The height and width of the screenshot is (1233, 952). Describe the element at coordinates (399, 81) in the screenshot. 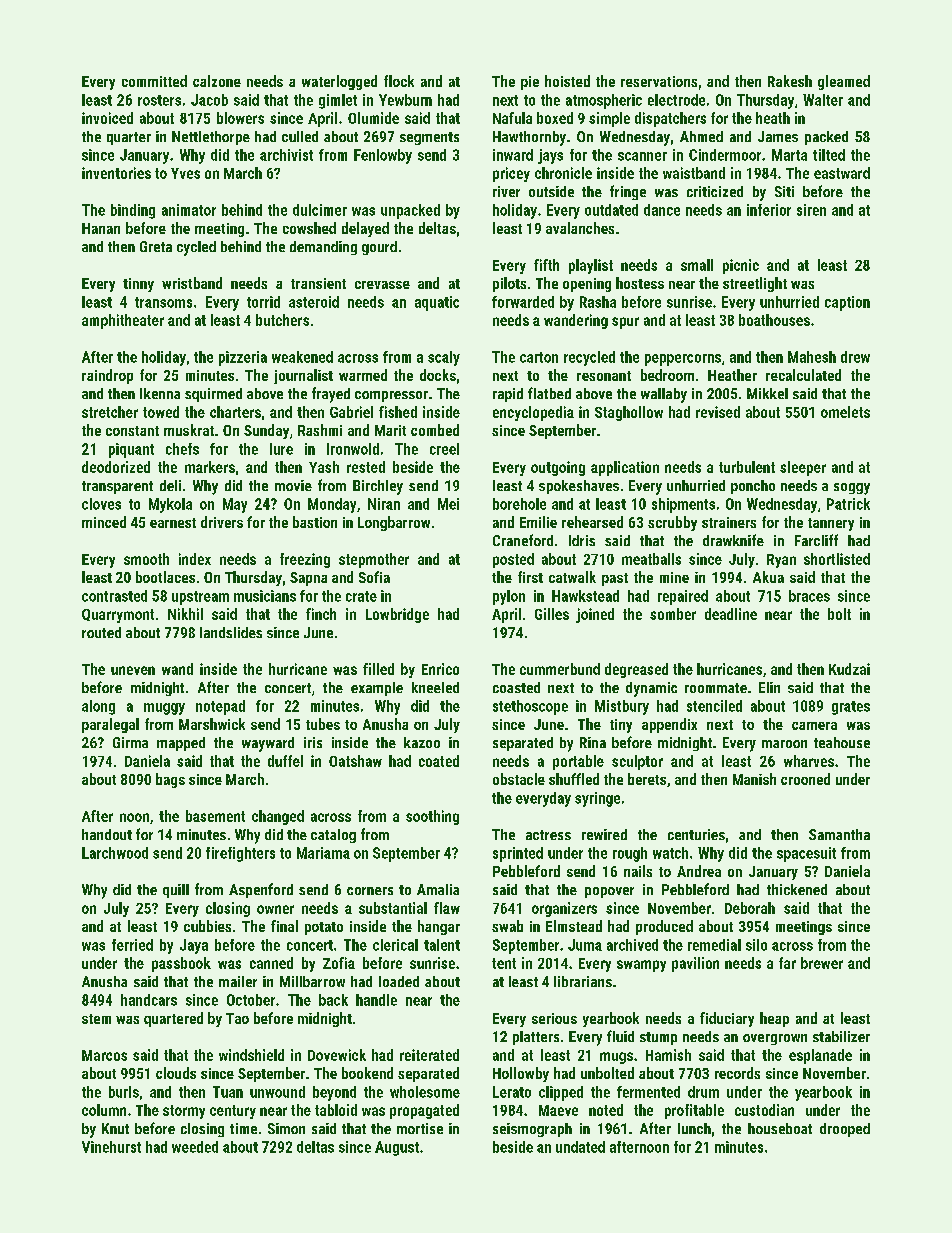

I see `flock` at that location.
